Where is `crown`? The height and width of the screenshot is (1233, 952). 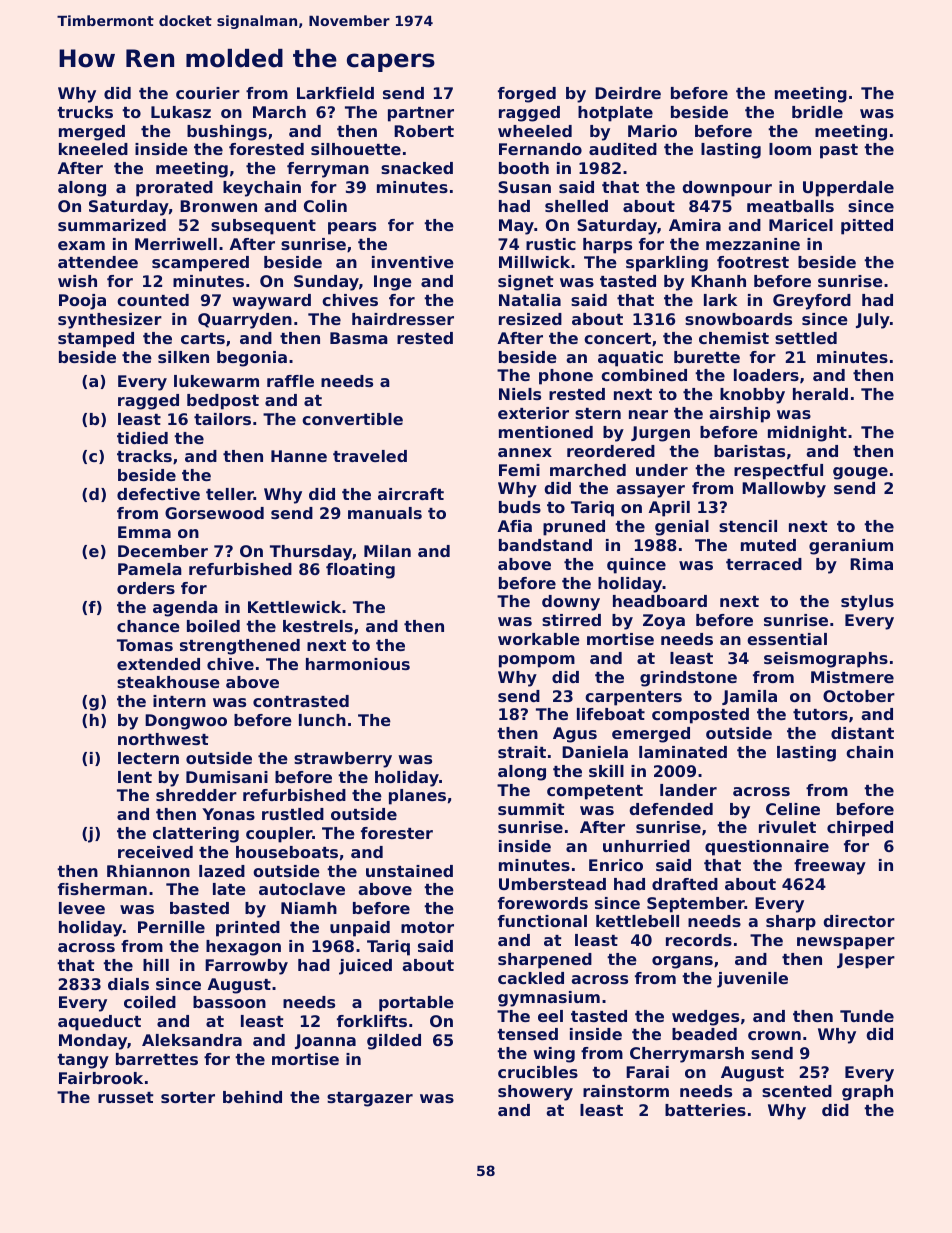
crown is located at coordinates (774, 1035).
